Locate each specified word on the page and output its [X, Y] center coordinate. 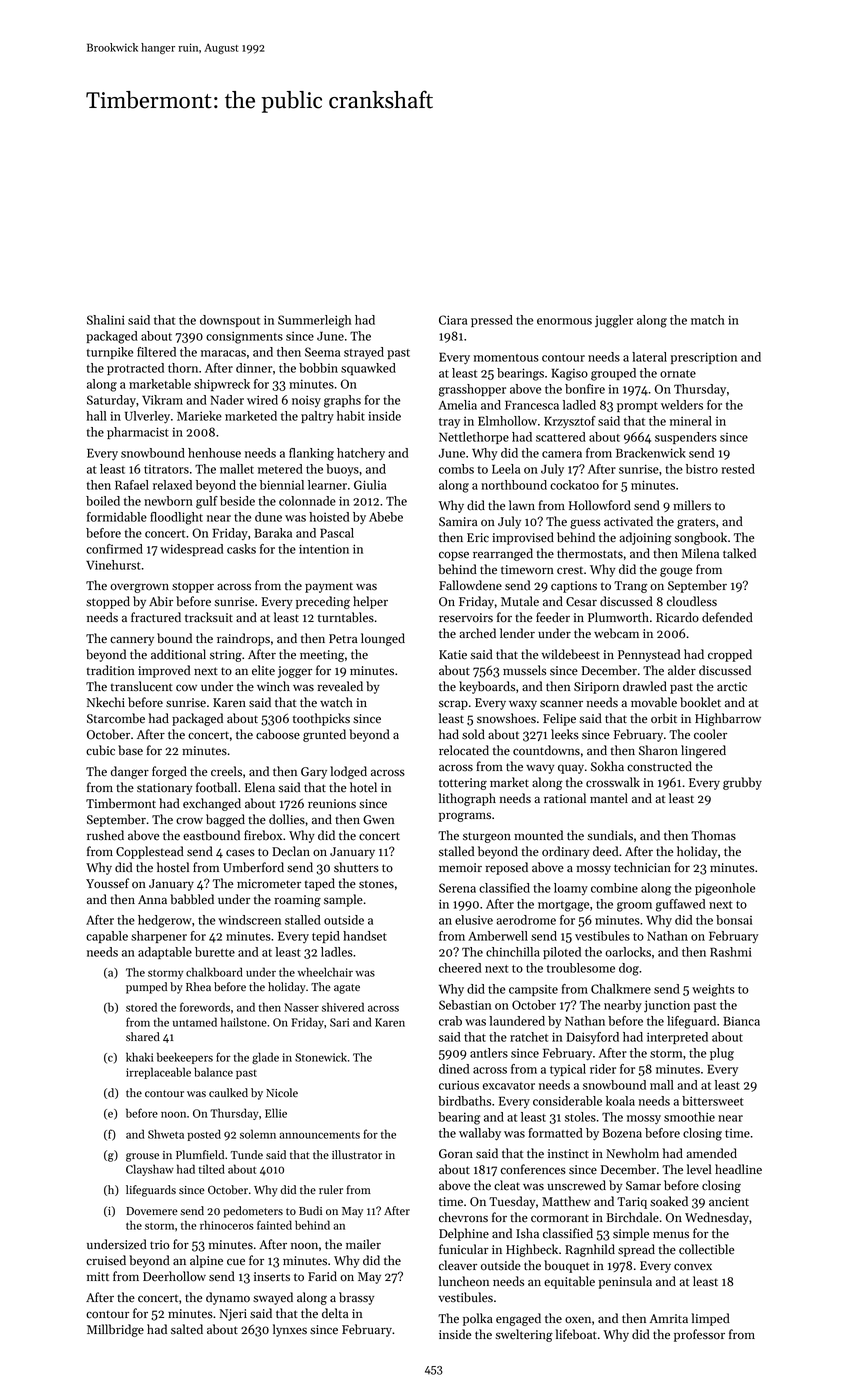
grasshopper [472, 390]
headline [738, 1169]
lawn [522, 505]
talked [739, 553]
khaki [140, 1057]
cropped [730, 655]
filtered [156, 352]
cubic [100, 750]
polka [478, 1319]
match [708, 320]
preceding [323, 602]
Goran [456, 1154]
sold [473, 734]
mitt [98, 1276]
